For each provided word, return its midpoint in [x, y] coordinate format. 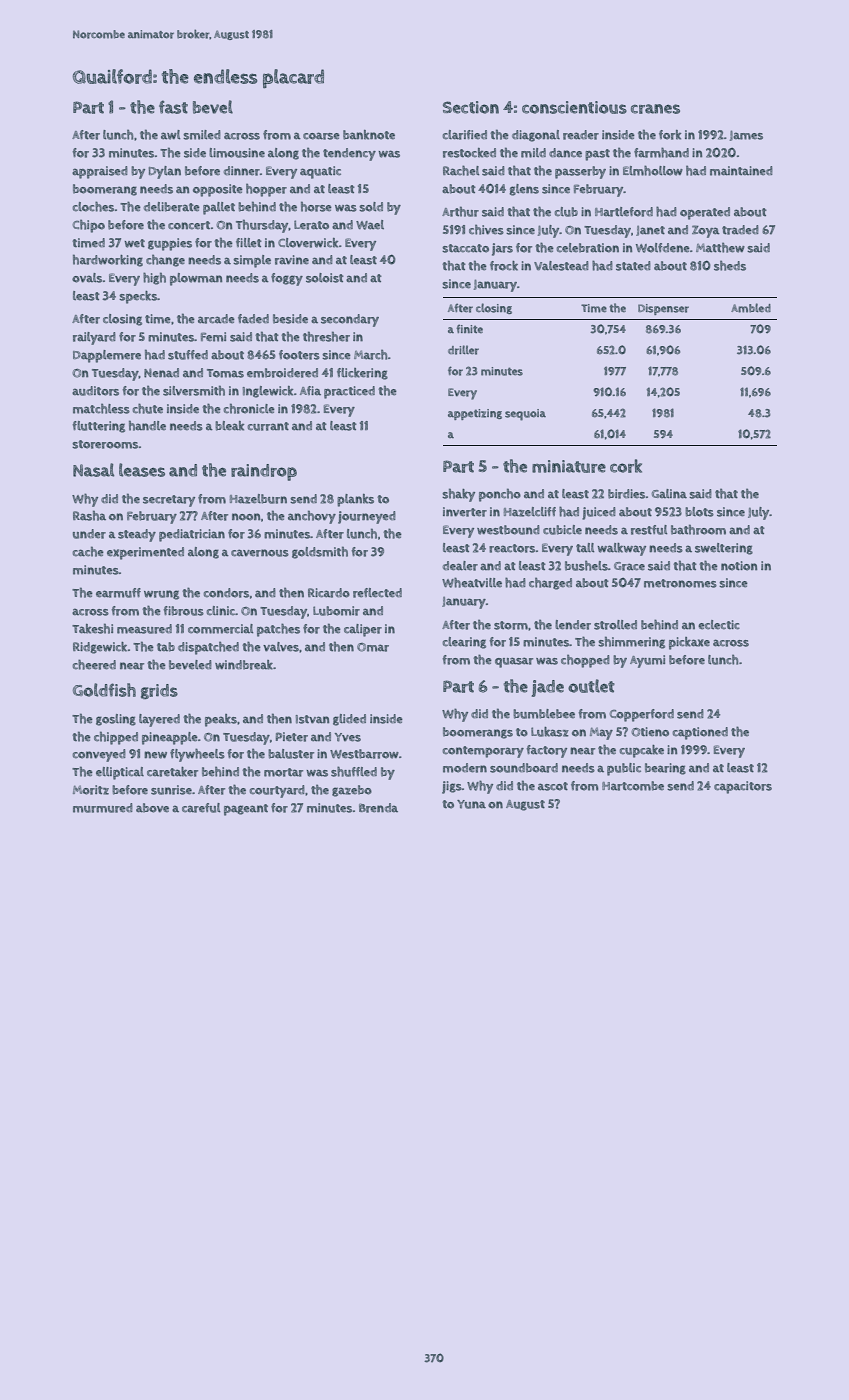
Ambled [751, 308]
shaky [458, 495]
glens [524, 190]
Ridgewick [100, 648]
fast [173, 107]
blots [699, 512]
